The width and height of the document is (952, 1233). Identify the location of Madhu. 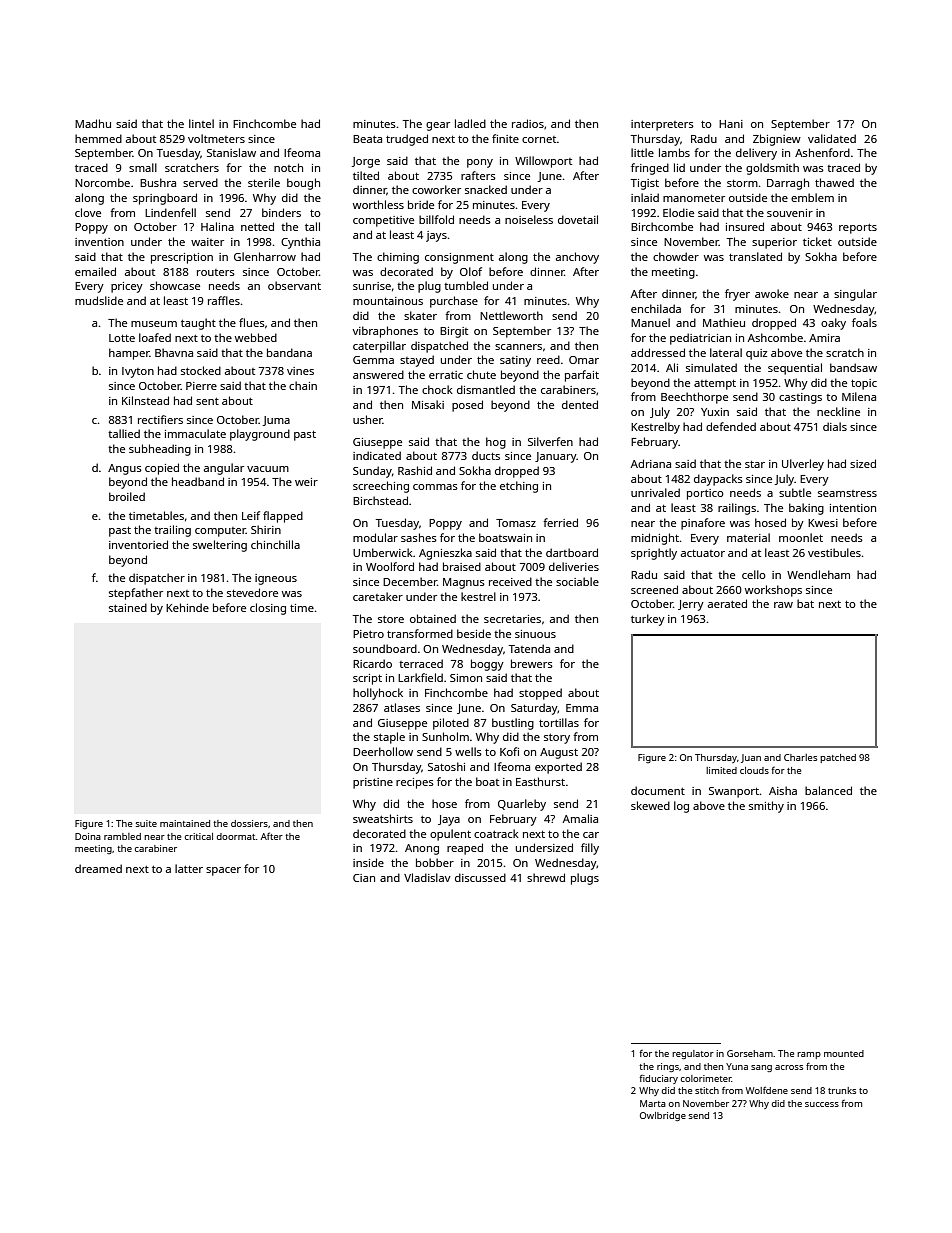
(93, 123).
